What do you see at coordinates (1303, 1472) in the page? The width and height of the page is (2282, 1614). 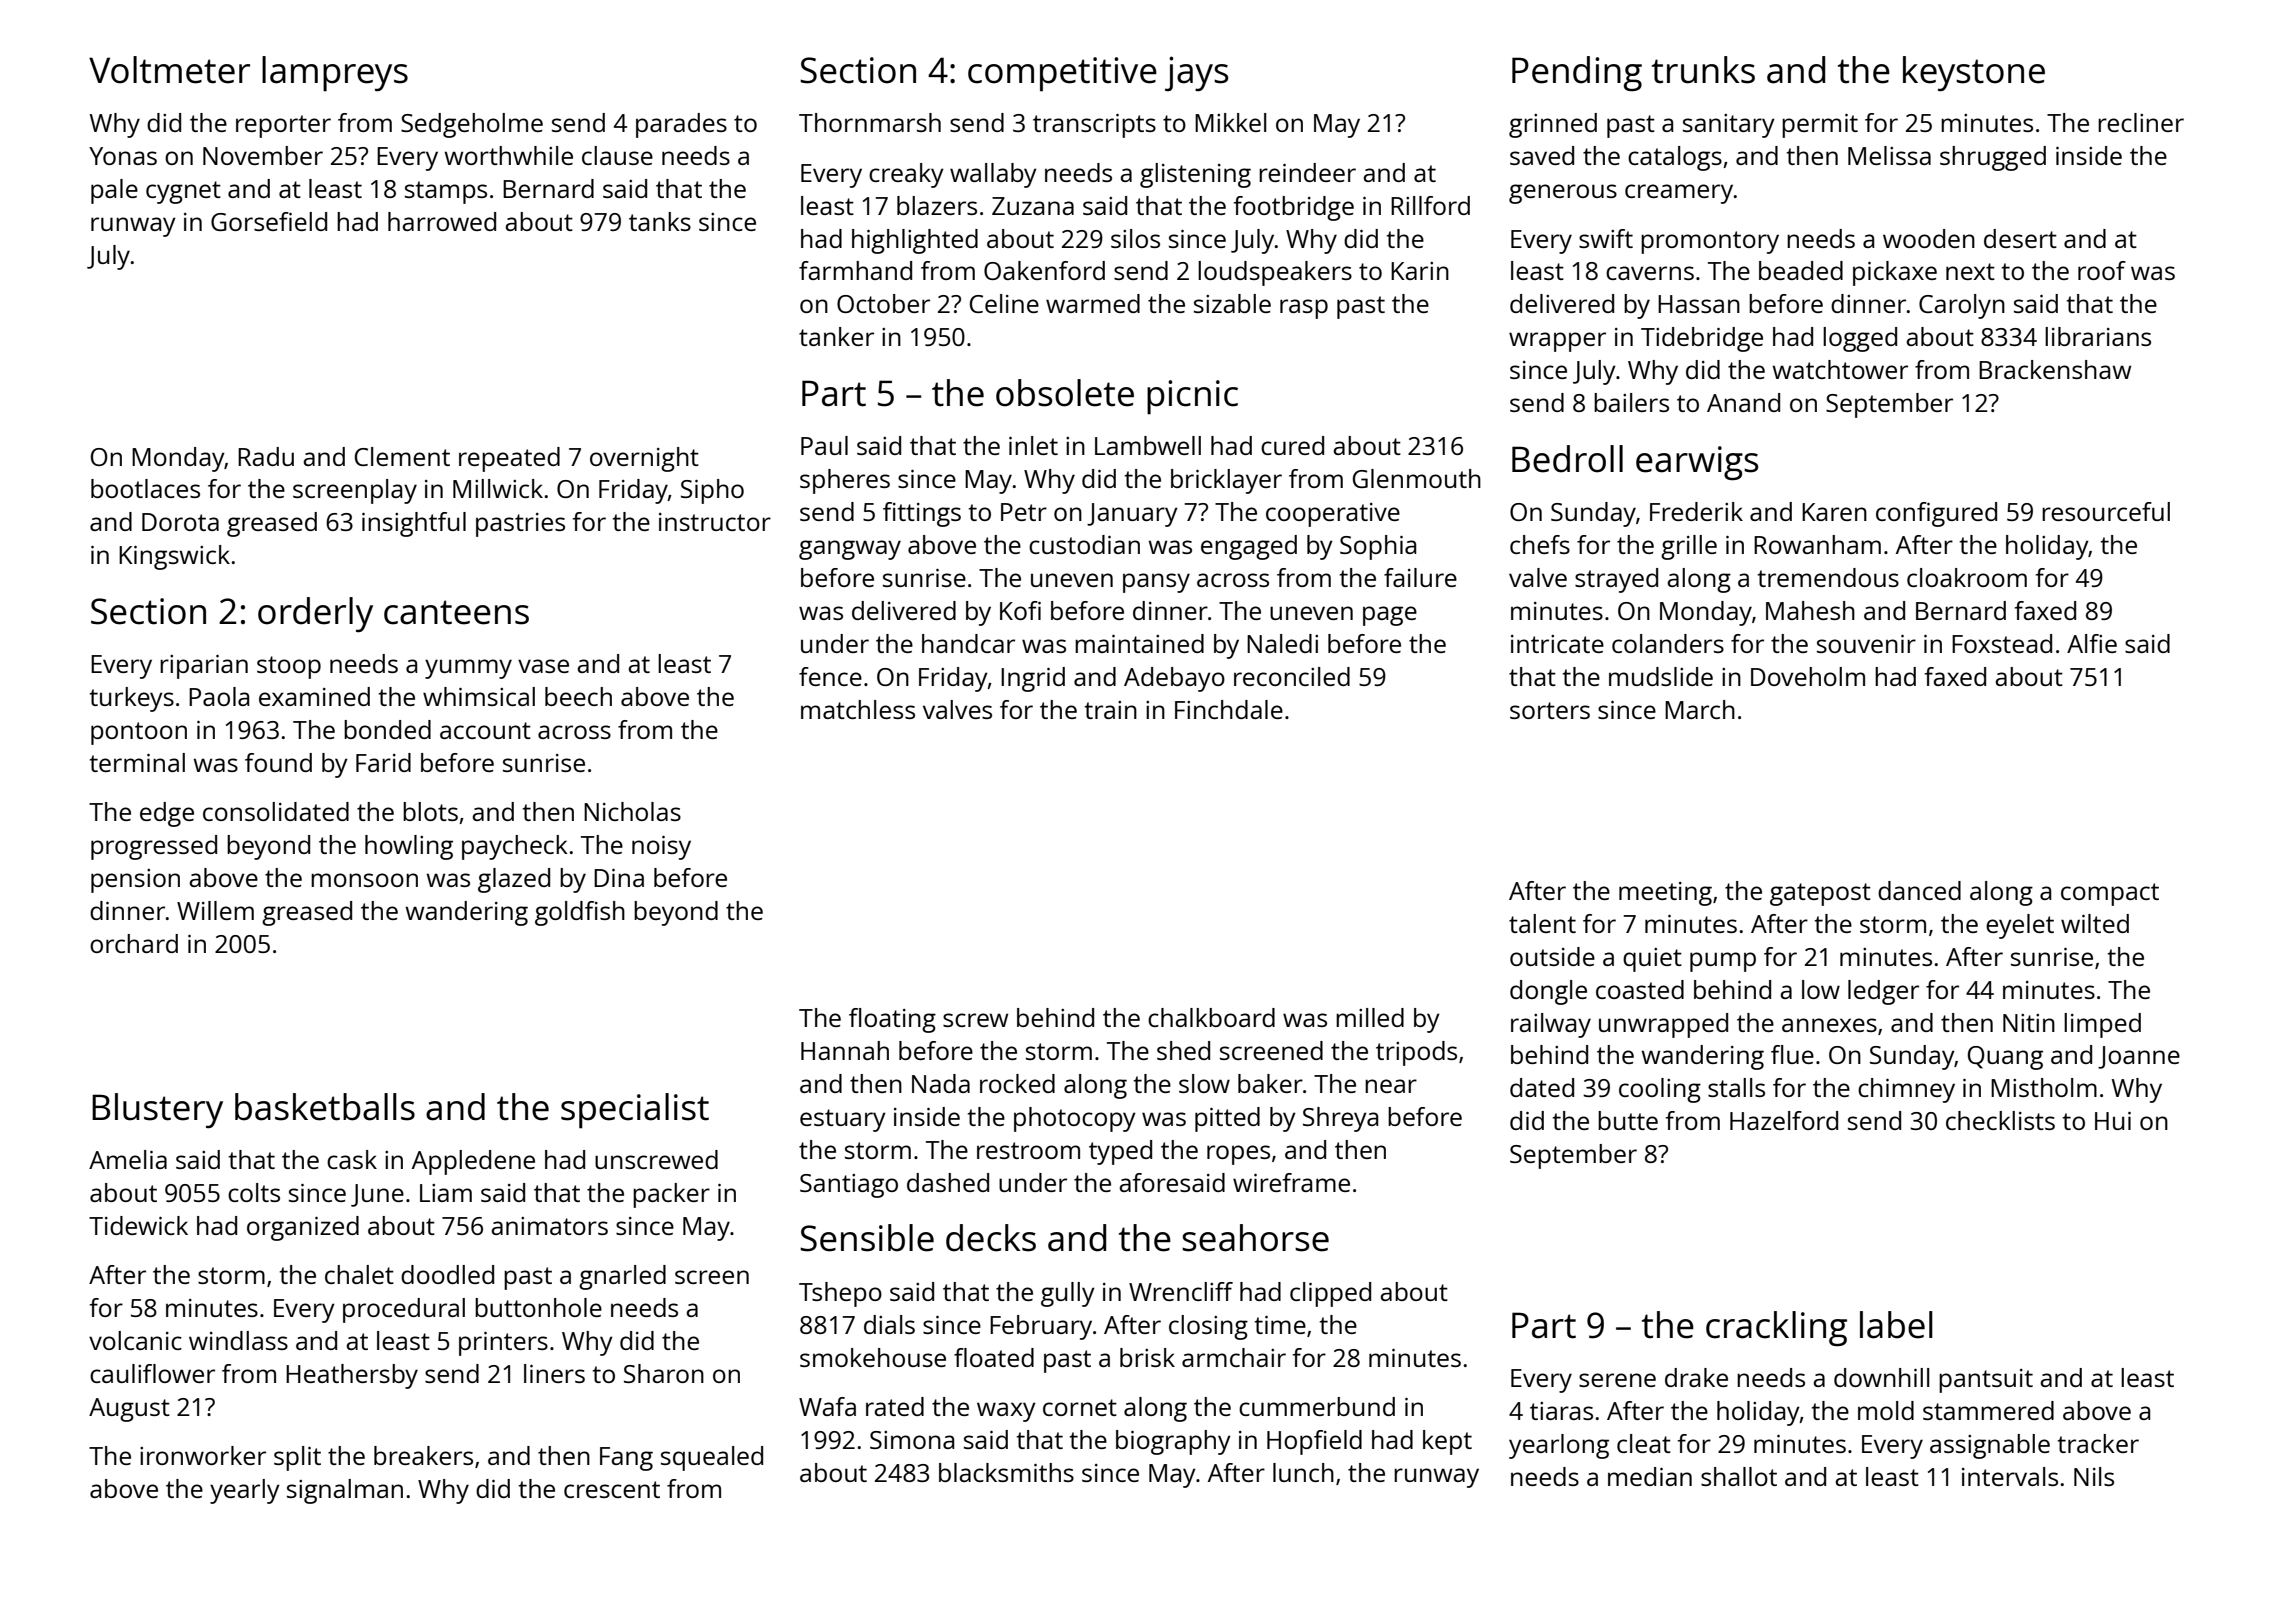 I see `lunch` at bounding box center [1303, 1472].
